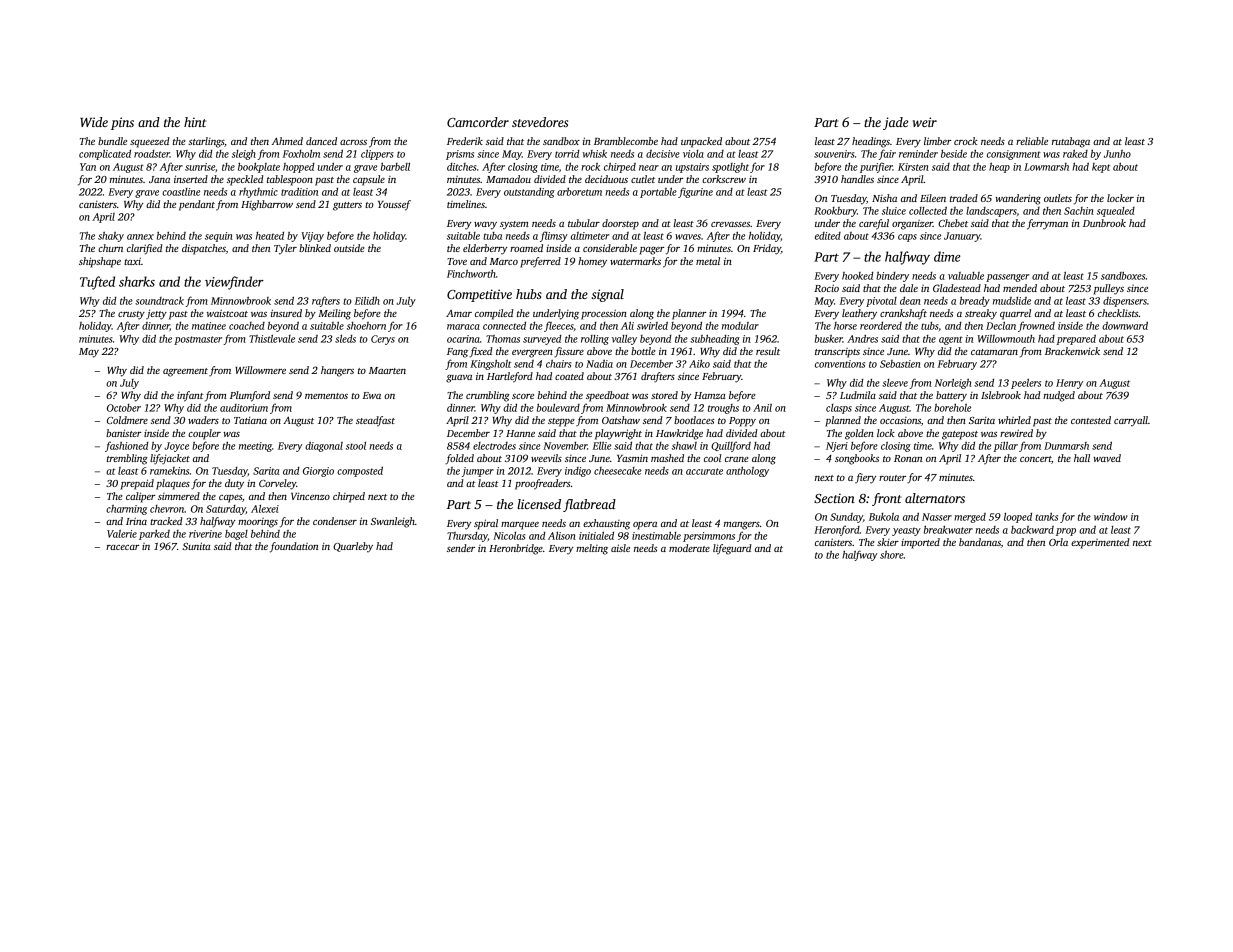 The image size is (1233, 952). Describe the element at coordinates (1058, 198) in the screenshot. I see `outlets` at that location.
